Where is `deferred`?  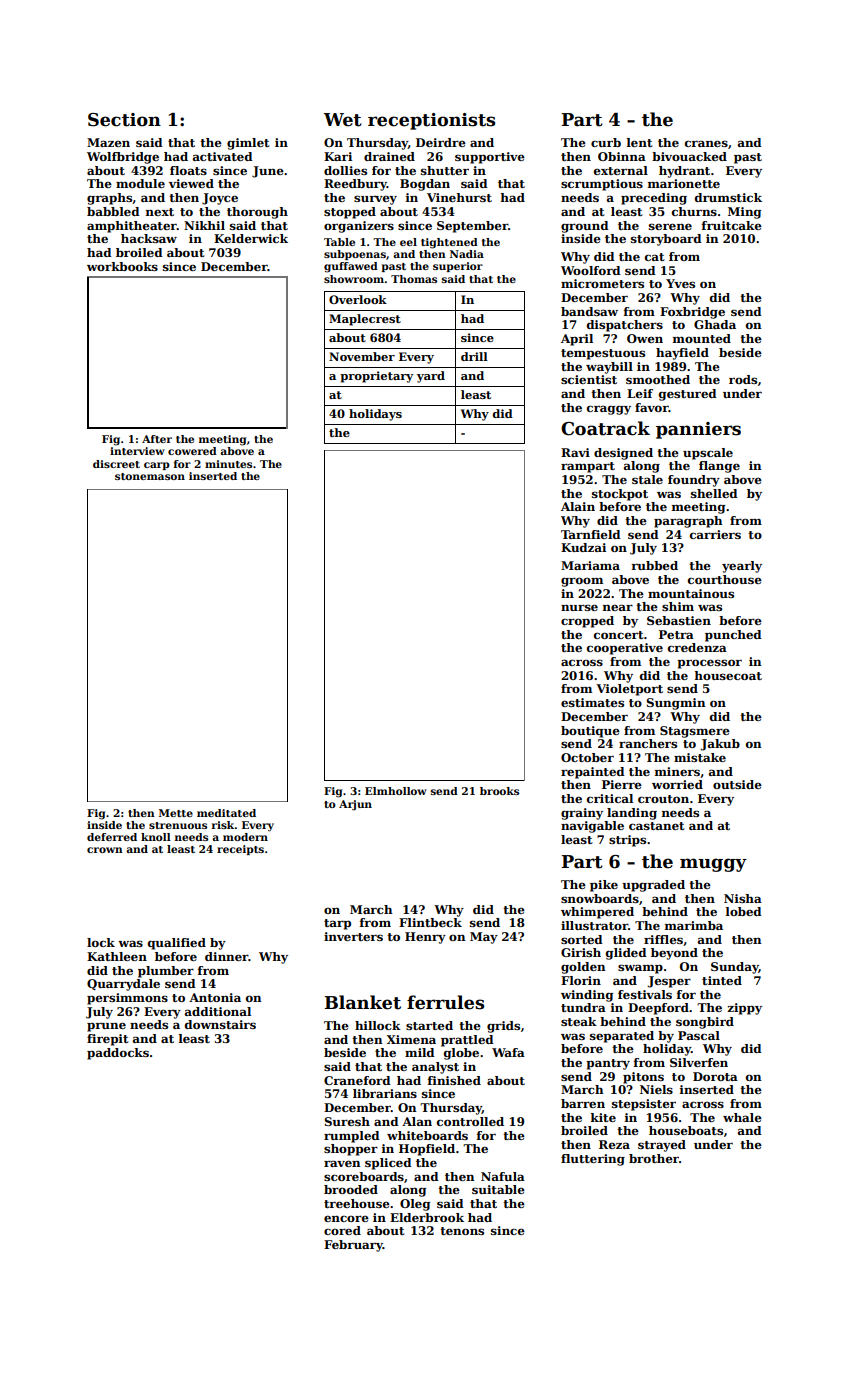 deferred is located at coordinates (112, 837).
